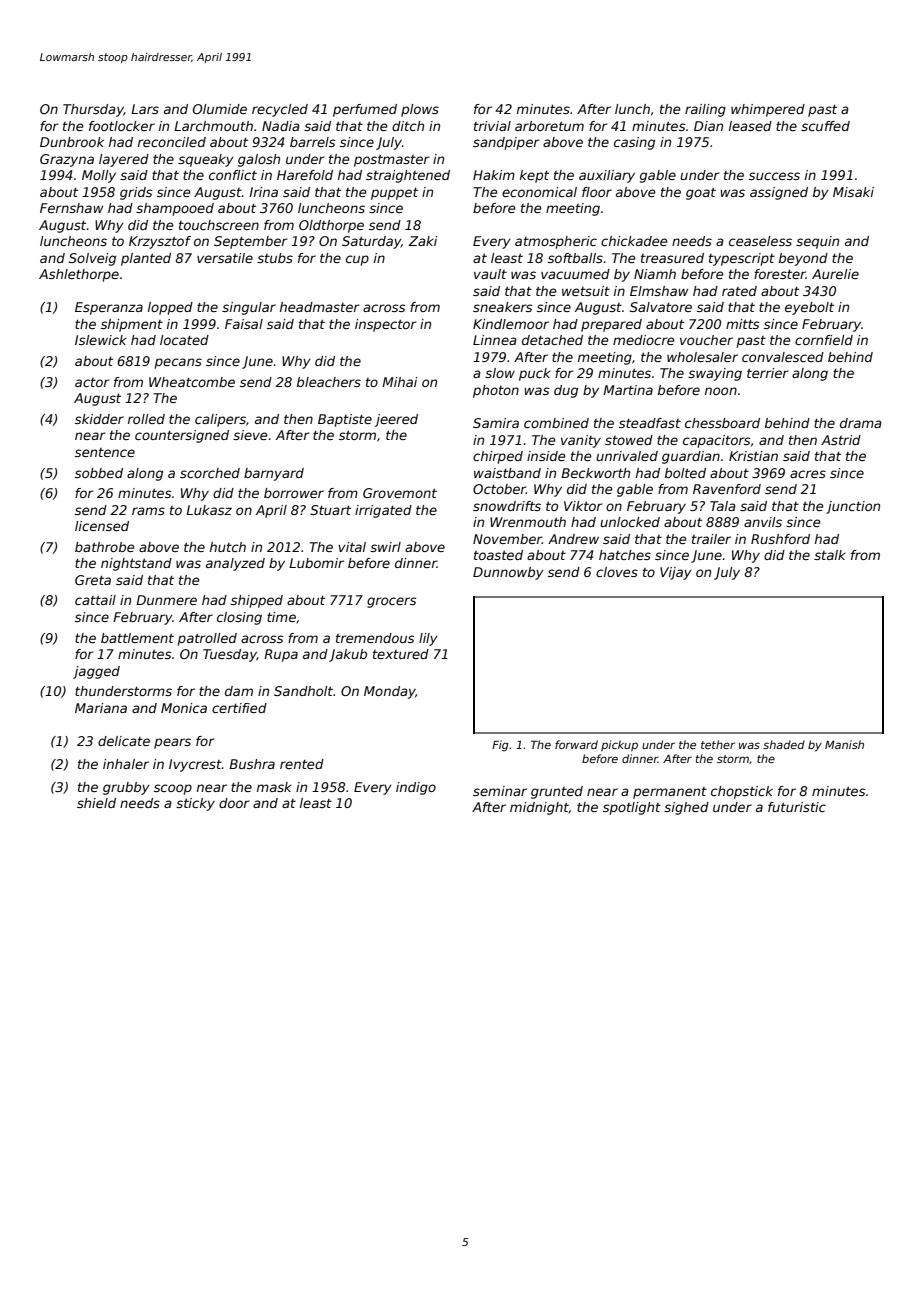 The width and height of the screenshot is (924, 1308). Describe the element at coordinates (628, 390) in the screenshot. I see `Martina` at that location.
